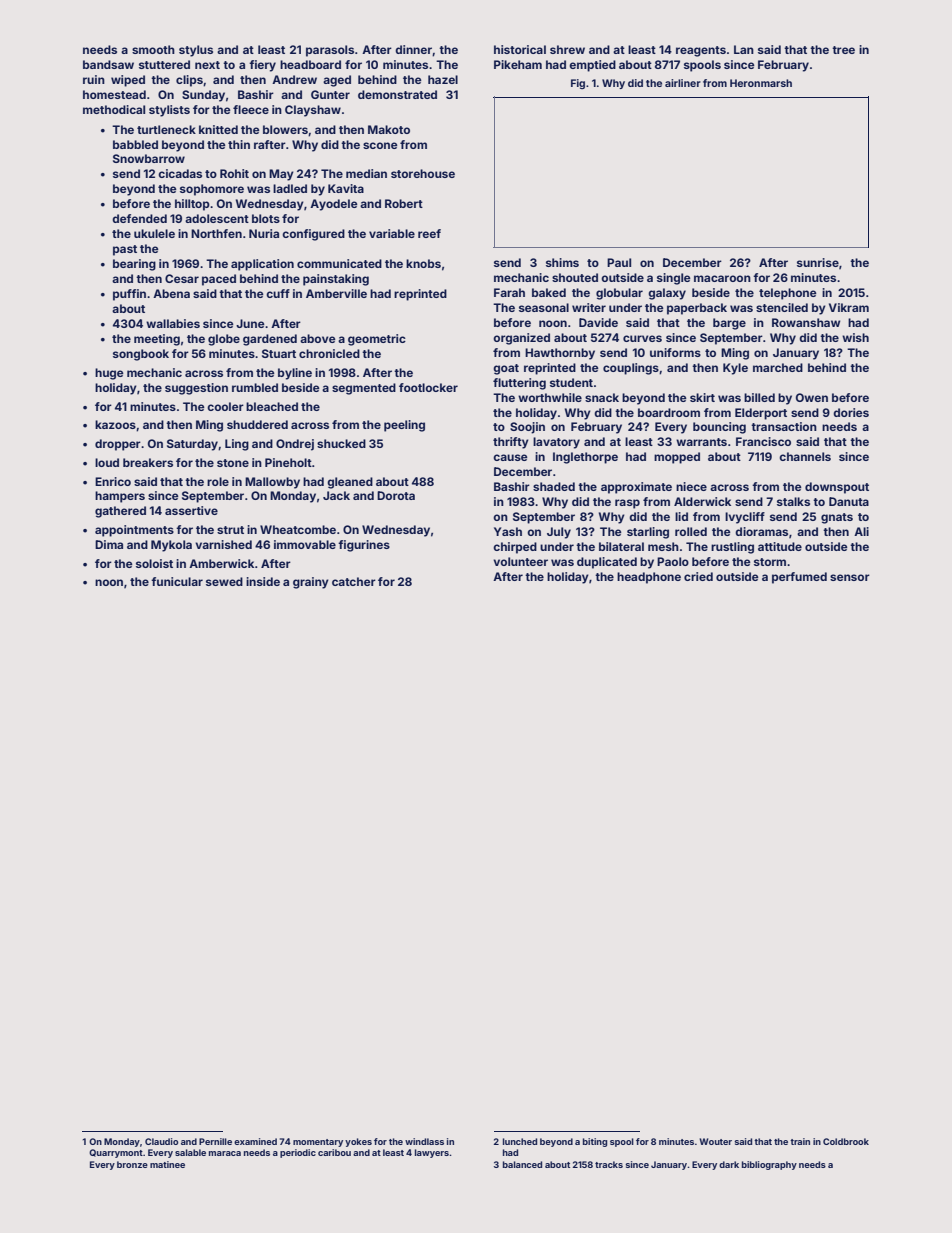 This page has height=1233, width=952. Describe the element at coordinates (177, 581) in the page. I see `funicular` at that location.
